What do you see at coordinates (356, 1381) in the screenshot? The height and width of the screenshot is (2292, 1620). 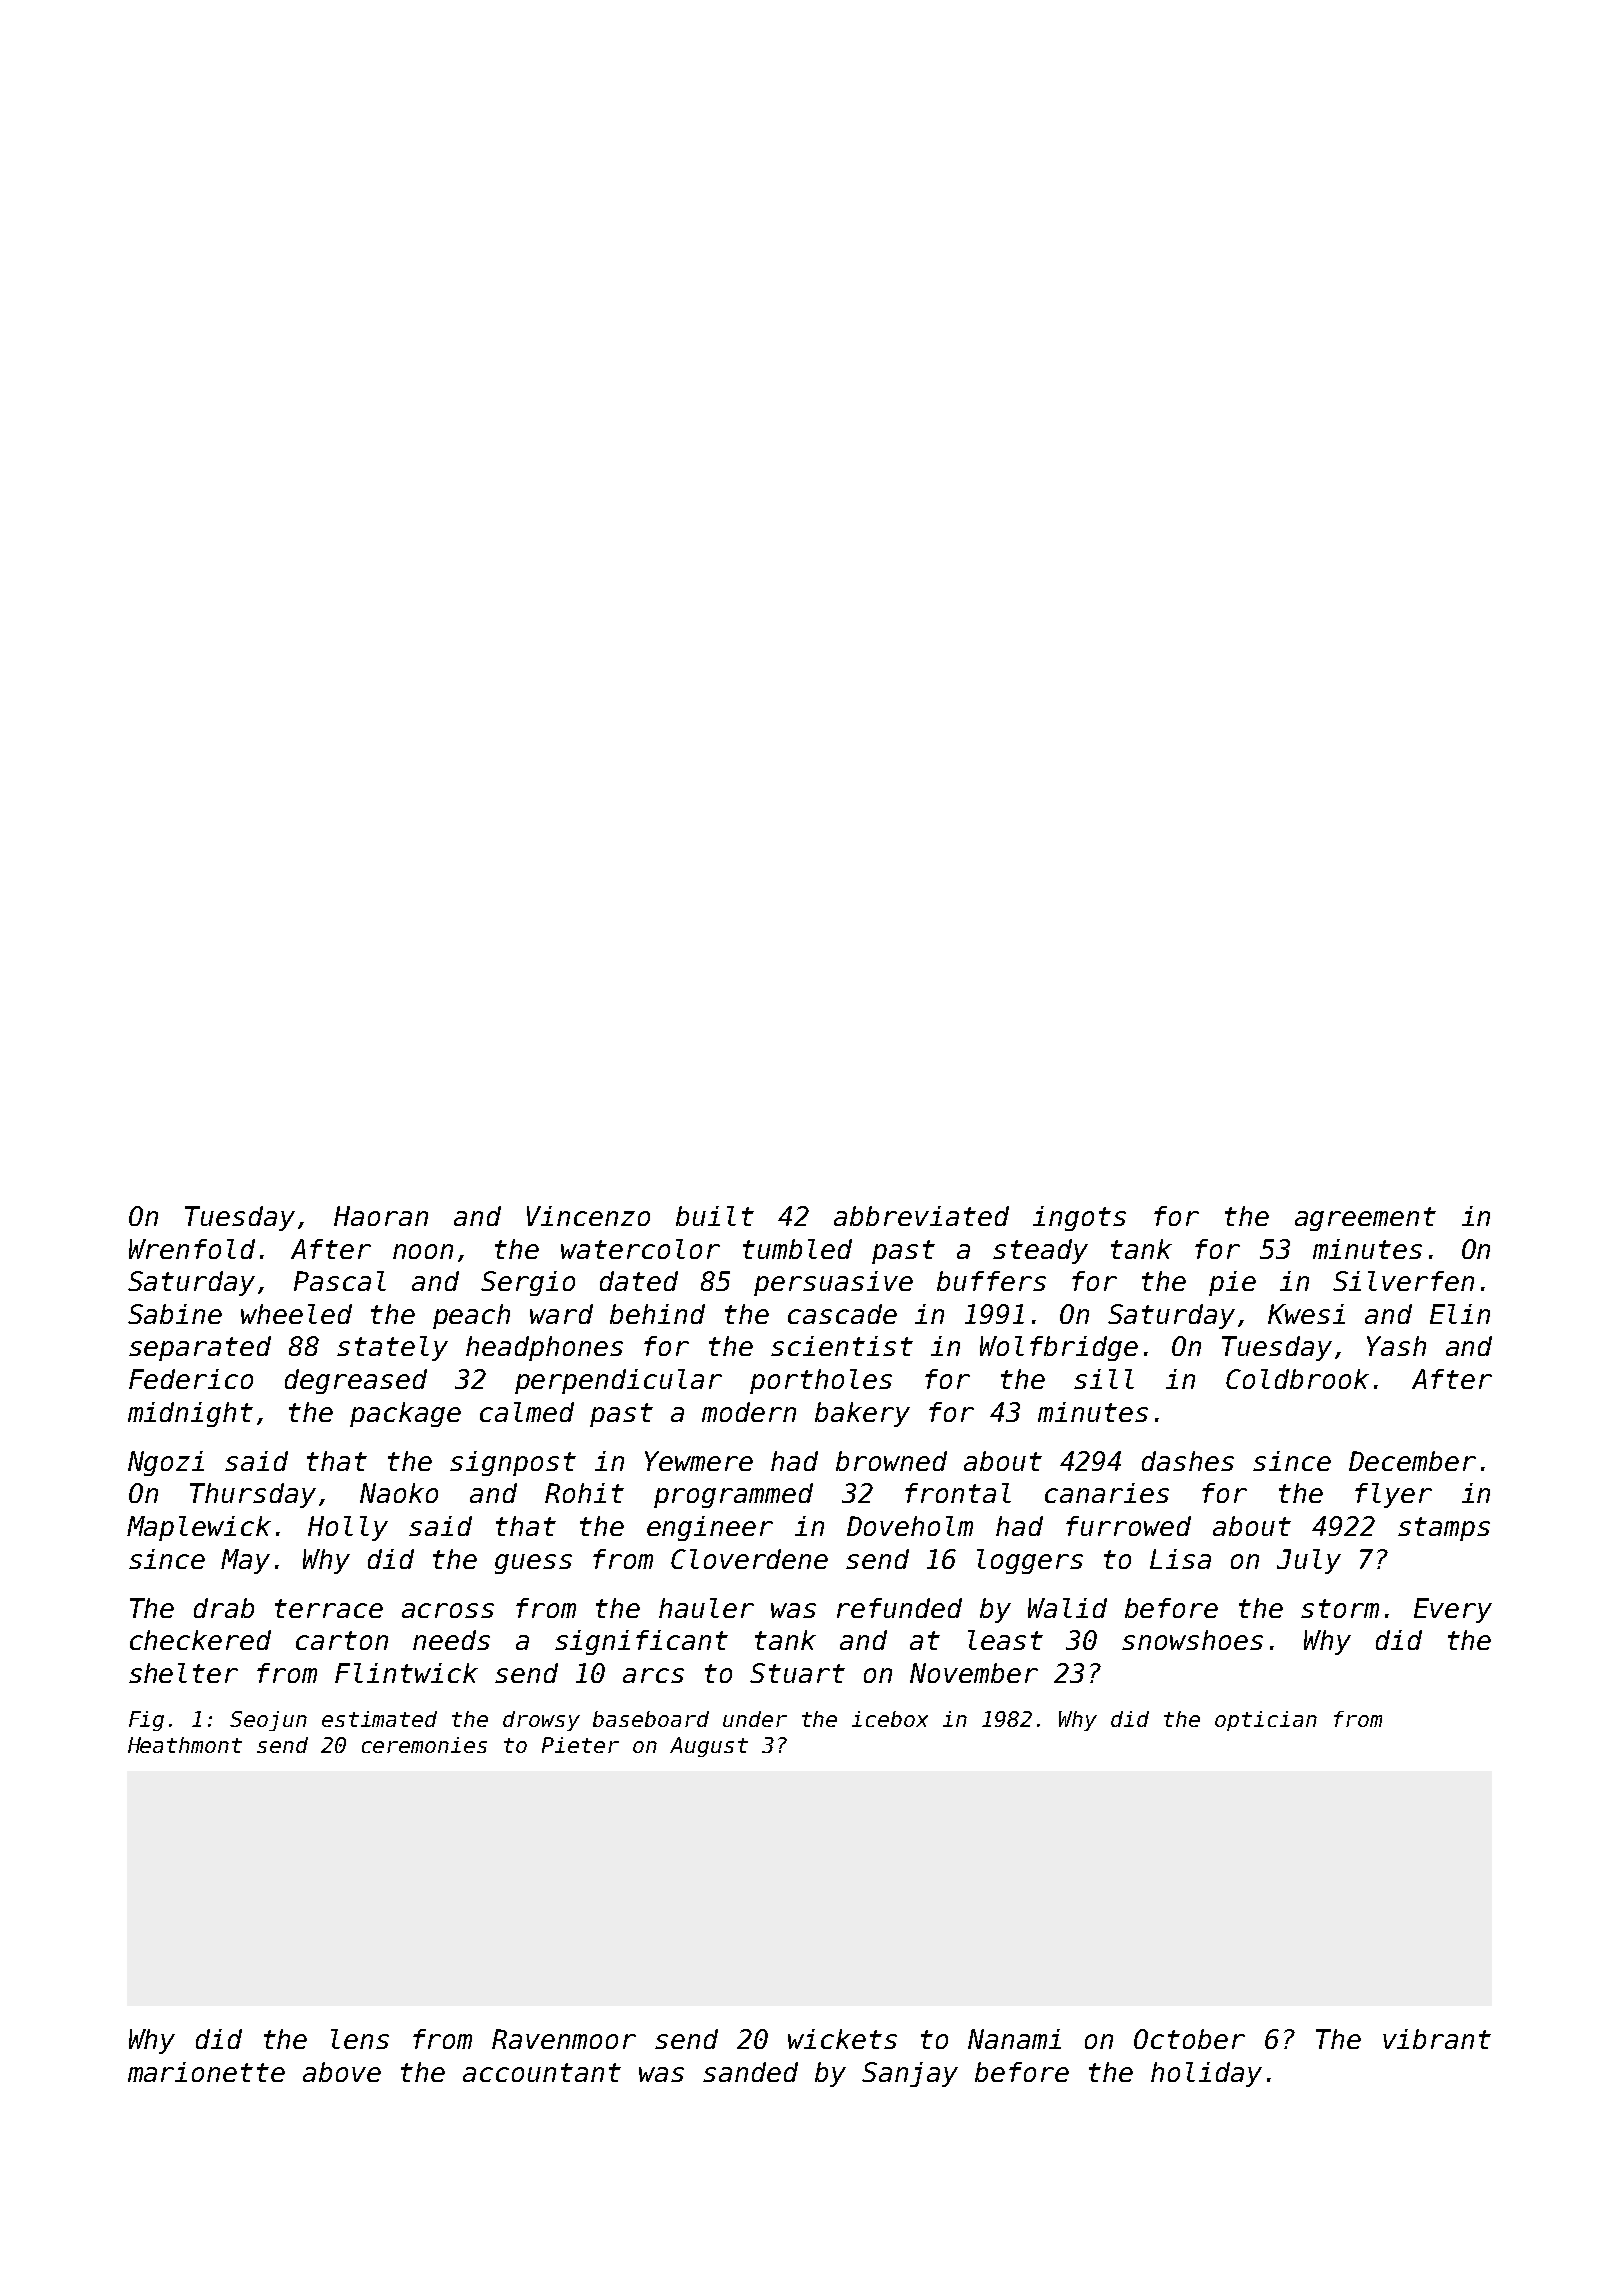 I see `degreased` at bounding box center [356, 1381].
